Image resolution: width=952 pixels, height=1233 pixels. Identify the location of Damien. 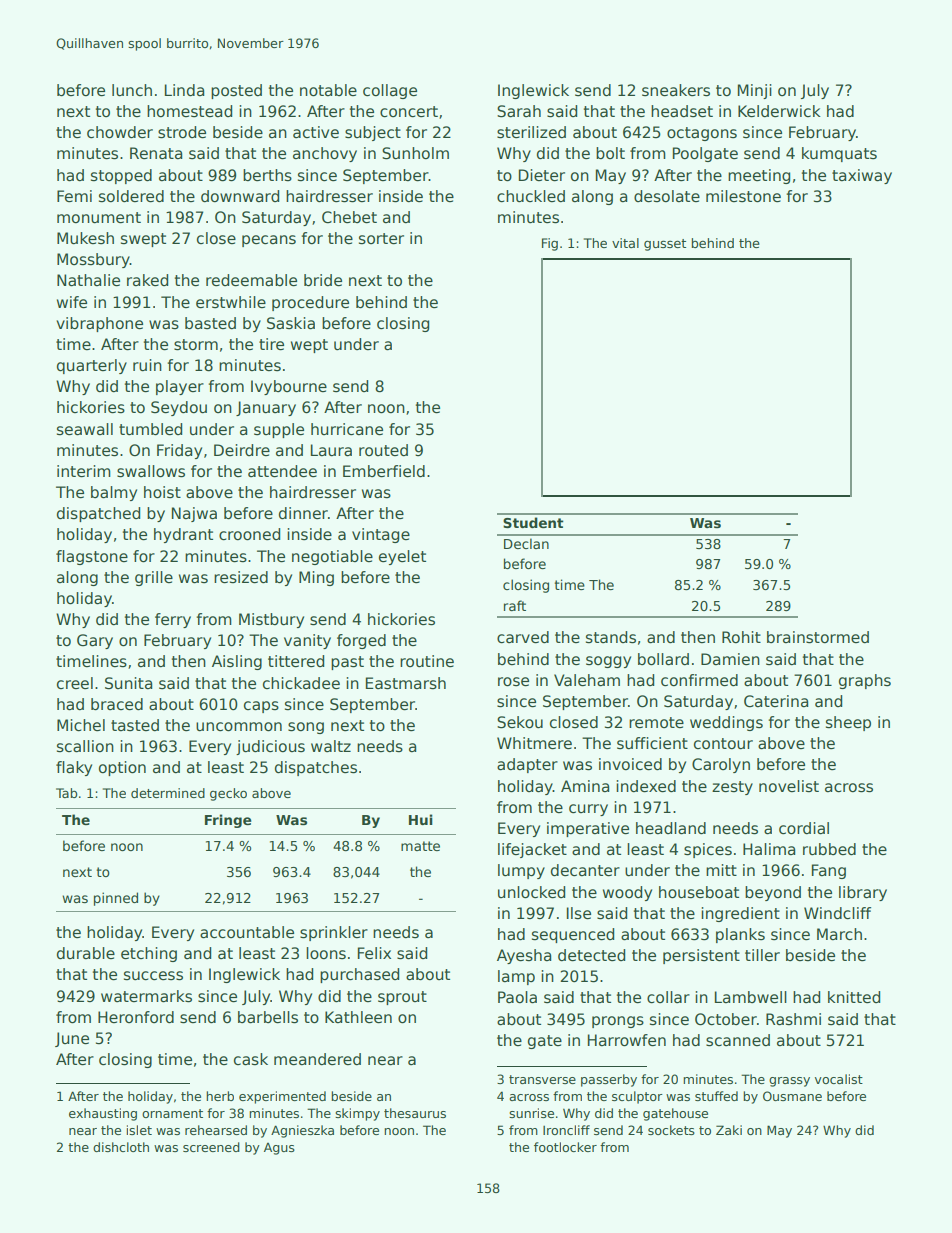
(730, 659).
